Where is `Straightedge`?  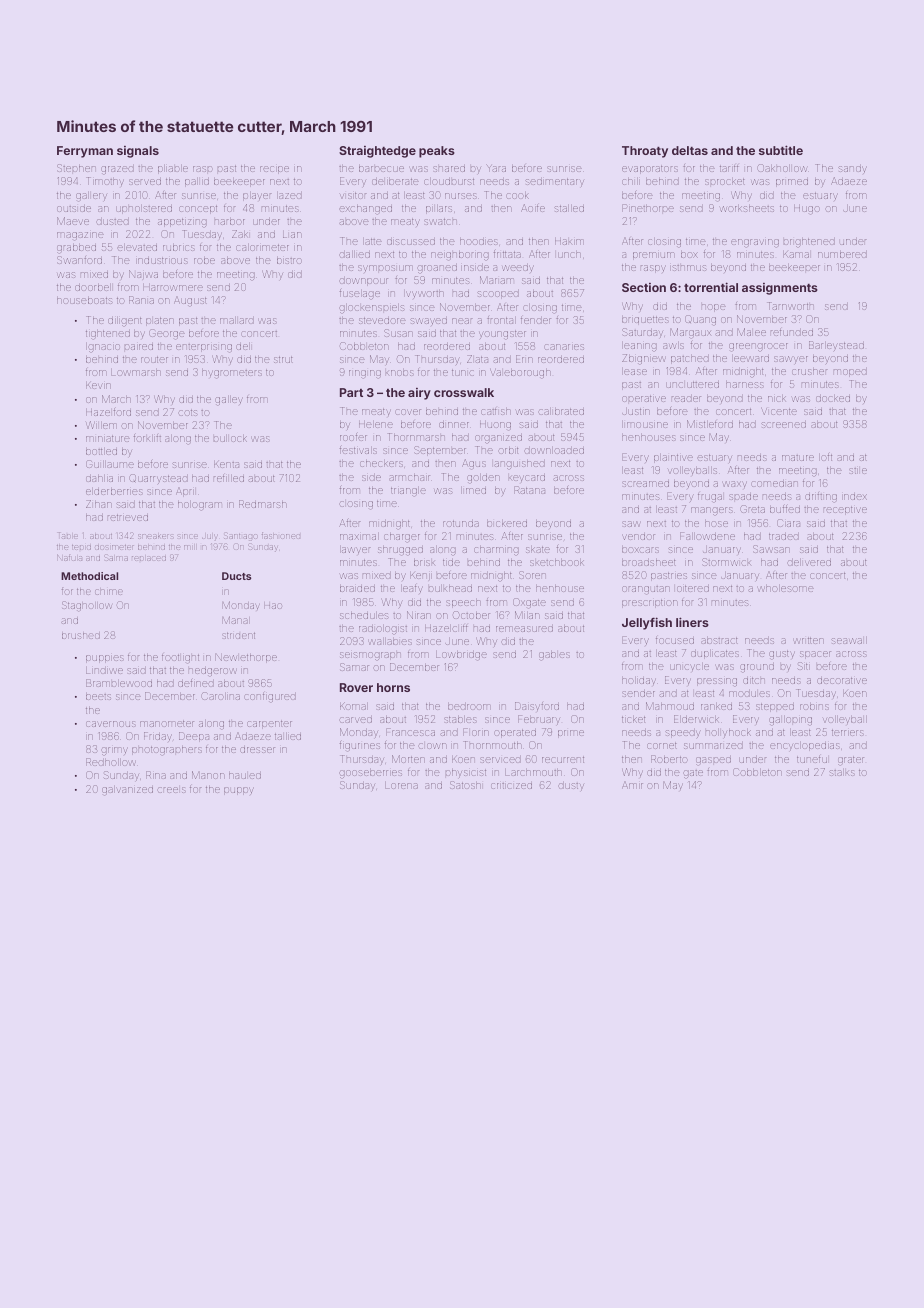
Straightedge is located at coordinates (377, 152).
